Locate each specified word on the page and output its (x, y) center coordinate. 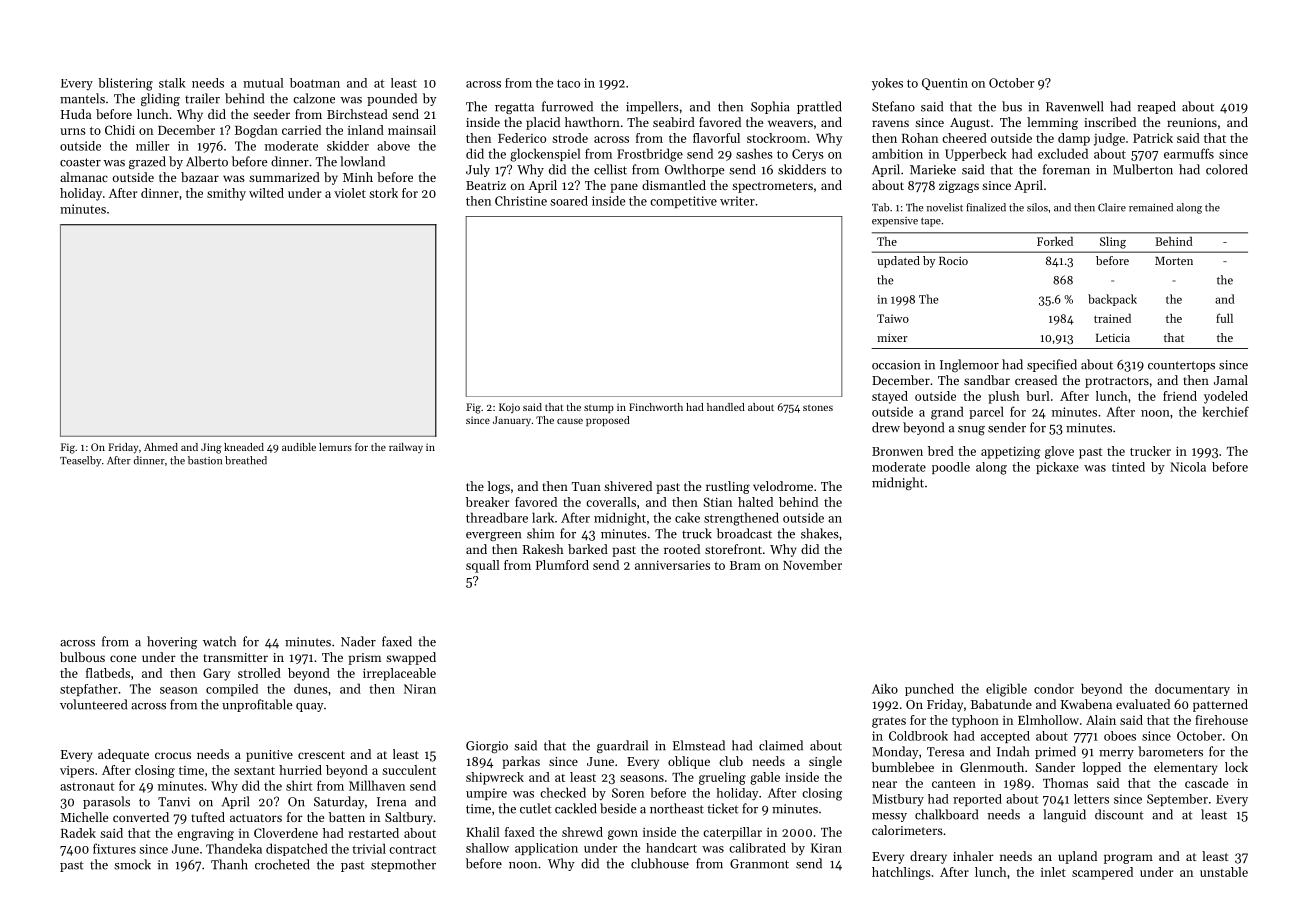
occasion (896, 365)
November (812, 565)
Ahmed (161, 447)
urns (73, 131)
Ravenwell (1074, 106)
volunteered (93, 704)
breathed (246, 460)
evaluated (1143, 704)
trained (1112, 318)
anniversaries (672, 565)
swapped (411, 658)
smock (132, 864)
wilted (266, 193)
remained (1151, 207)
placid (543, 123)
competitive (683, 202)
